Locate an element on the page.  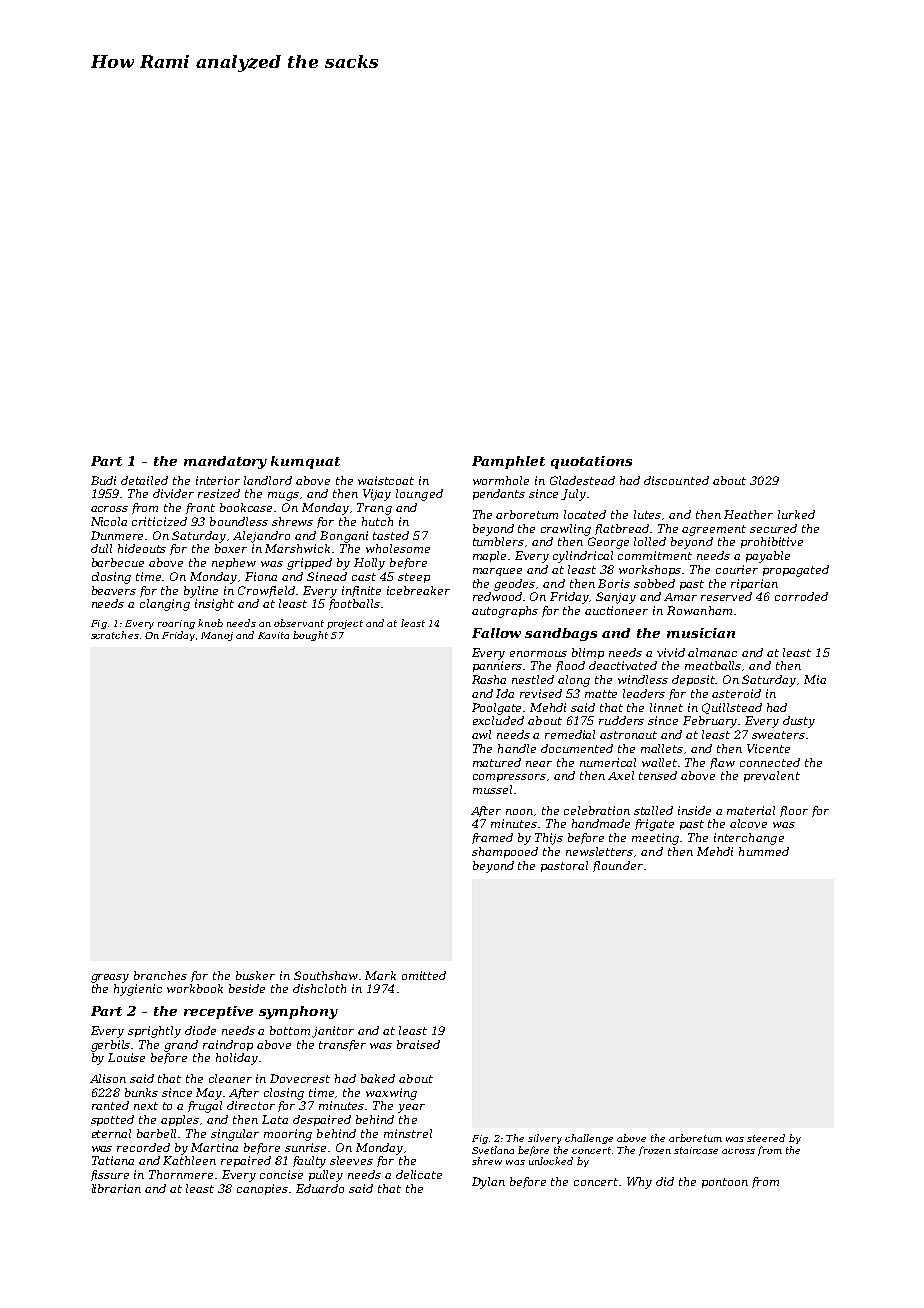
flounder is located at coordinates (618, 866).
